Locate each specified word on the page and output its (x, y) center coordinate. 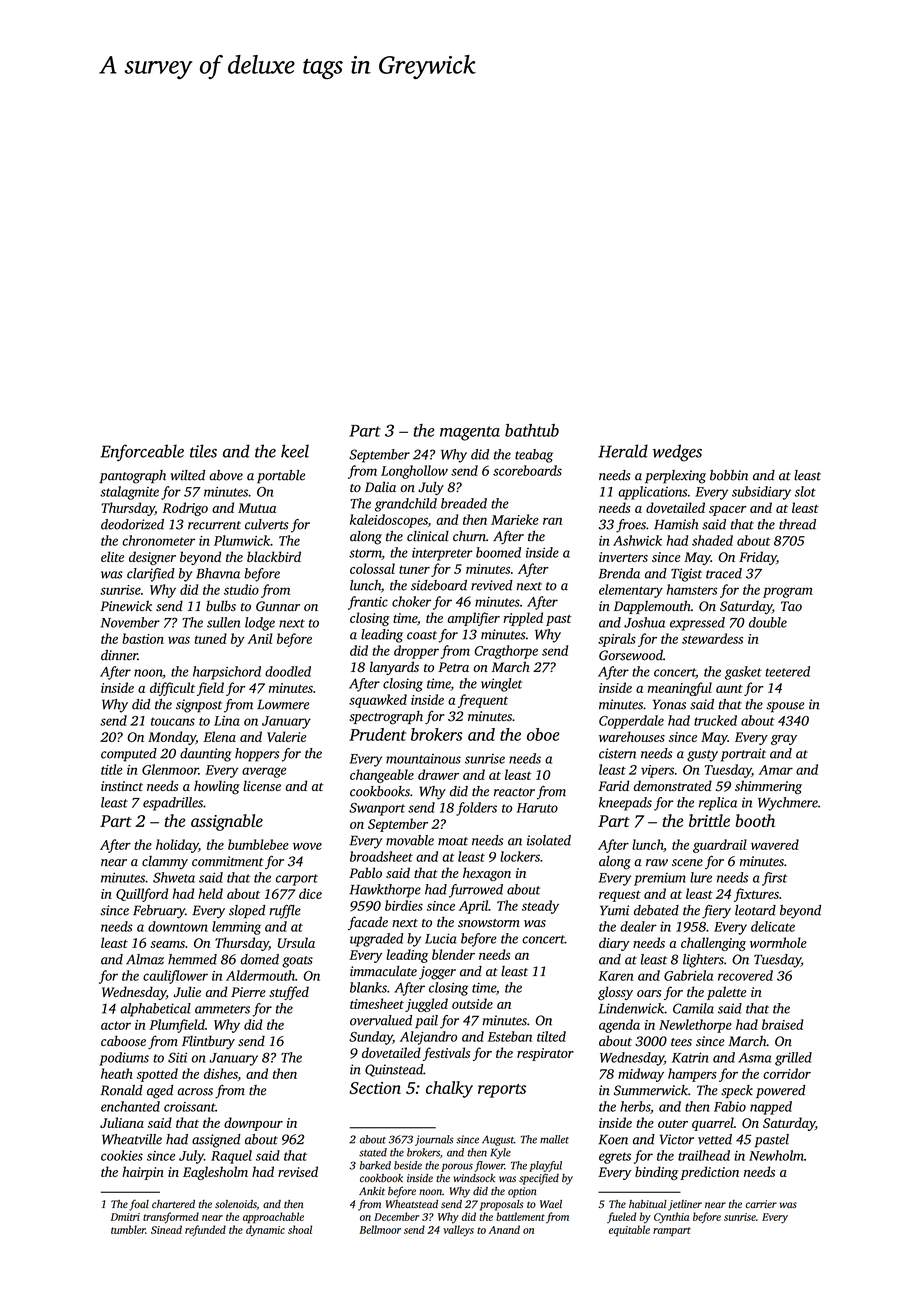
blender (453, 954)
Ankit (372, 1191)
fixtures (756, 895)
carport (297, 880)
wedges (677, 453)
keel (295, 451)
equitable (629, 1230)
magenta (470, 433)
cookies (122, 1155)
